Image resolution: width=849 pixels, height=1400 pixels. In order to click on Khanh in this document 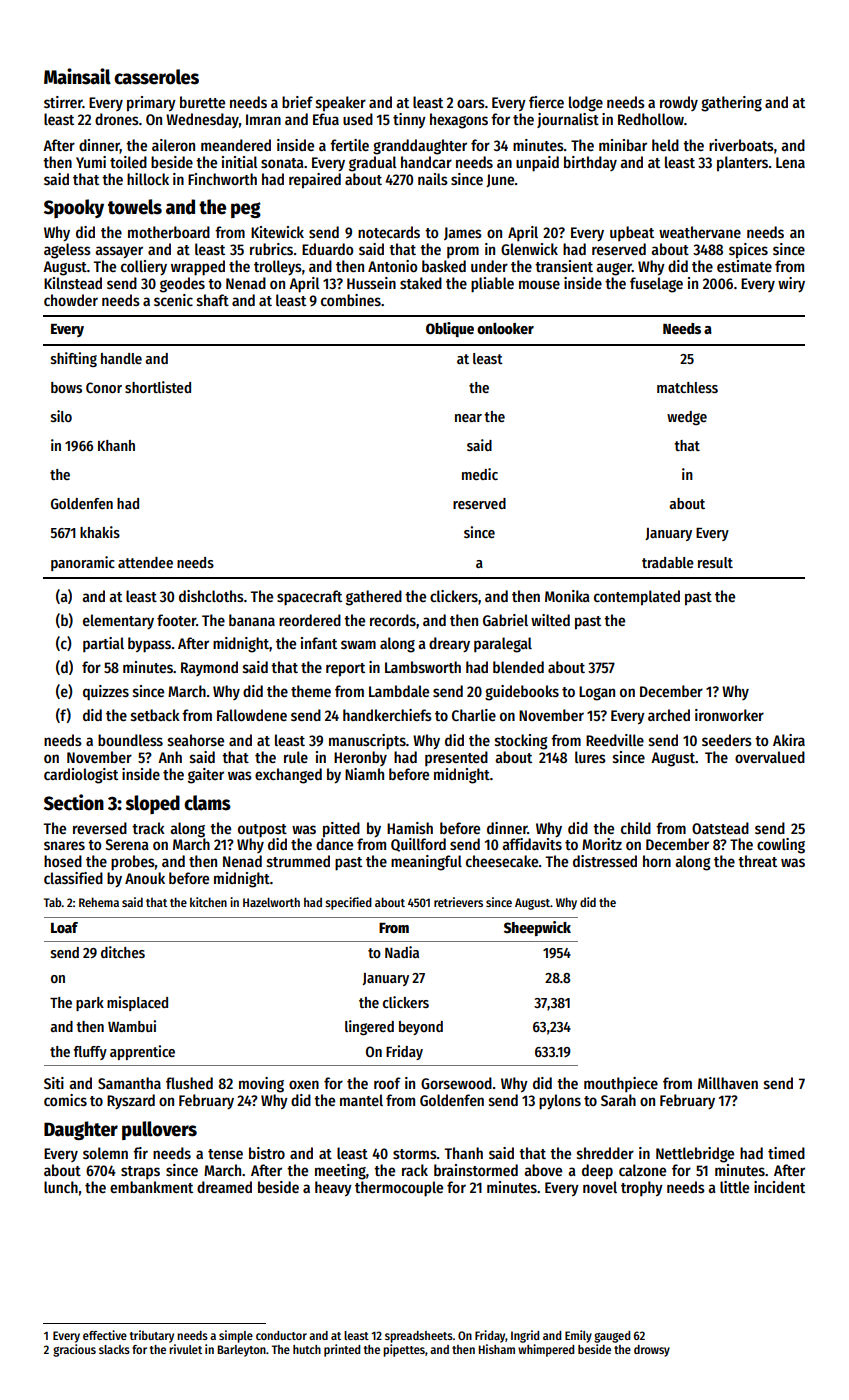, I will do `click(116, 445)`.
